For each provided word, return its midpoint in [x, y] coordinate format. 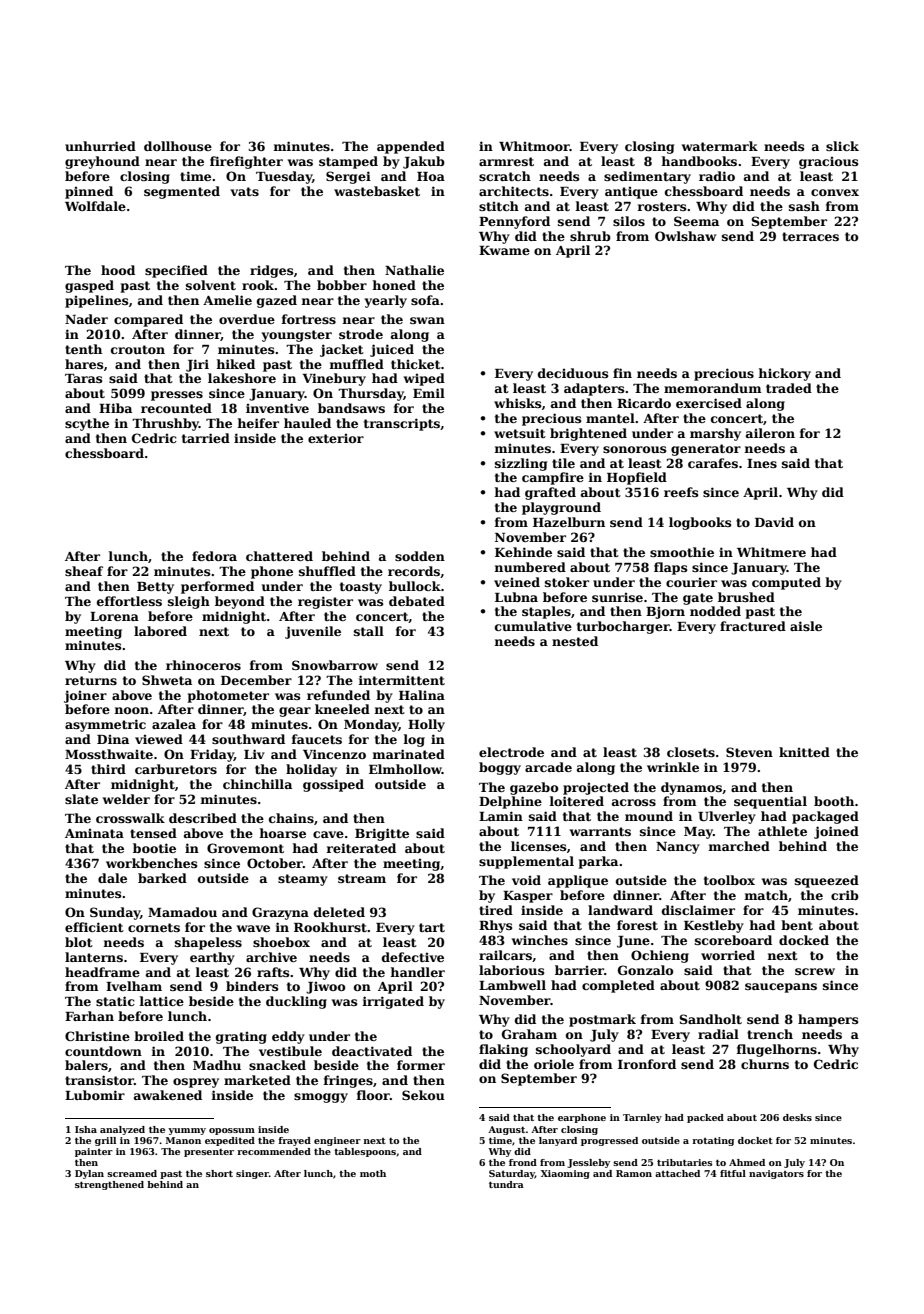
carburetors [176, 769]
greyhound [102, 162]
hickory [784, 374]
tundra [506, 1184]
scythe [87, 424]
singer [252, 1174]
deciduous [573, 373]
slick [842, 146]
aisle [806, 626]
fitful [733, 1173]
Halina [422, 695]
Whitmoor [534, 146]
